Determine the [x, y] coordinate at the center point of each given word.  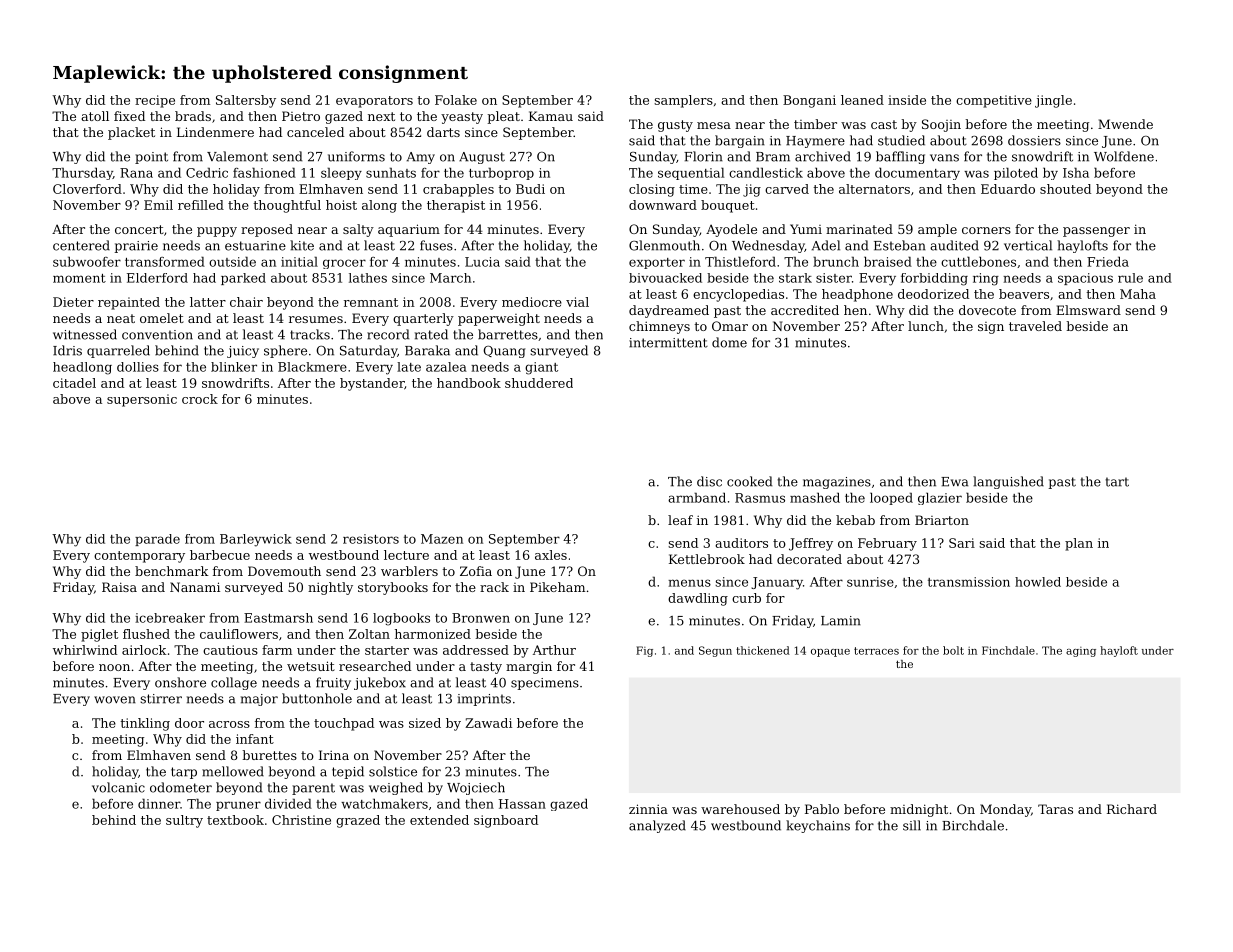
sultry [184, 821]
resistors [371, 539]
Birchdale [973, 825]
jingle [1053, 101]
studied [901, 140]
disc [709, 481]
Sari [962, 543]
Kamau [551, 116]
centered [81, 245]
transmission [969, 582]
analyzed [657, 826]
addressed [476, 650]
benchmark [171, 571]
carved [787, 189]
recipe [155, 101]
